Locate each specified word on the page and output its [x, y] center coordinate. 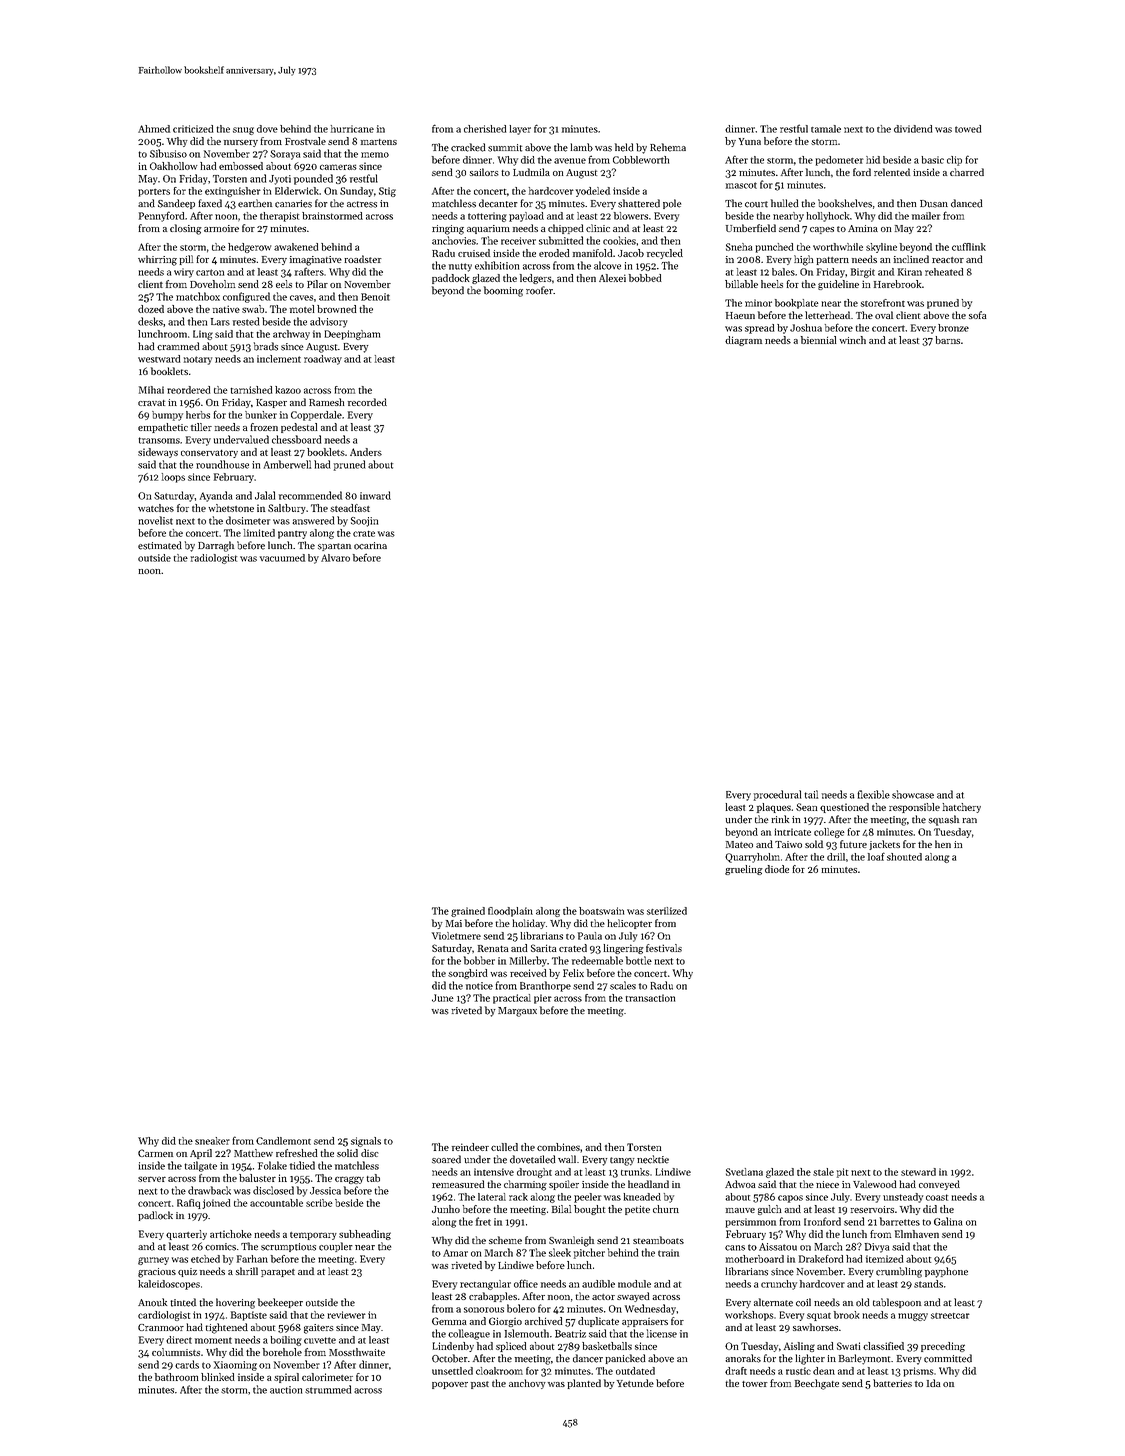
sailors [484, 172]
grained [468, 912]
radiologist [213, 559]
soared [446, 1159]
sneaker [212, 1141]
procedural [777, 795]
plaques [774, 808]
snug [243, 131]
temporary [313, 1236]
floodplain [510, 912]
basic [932, 160]
